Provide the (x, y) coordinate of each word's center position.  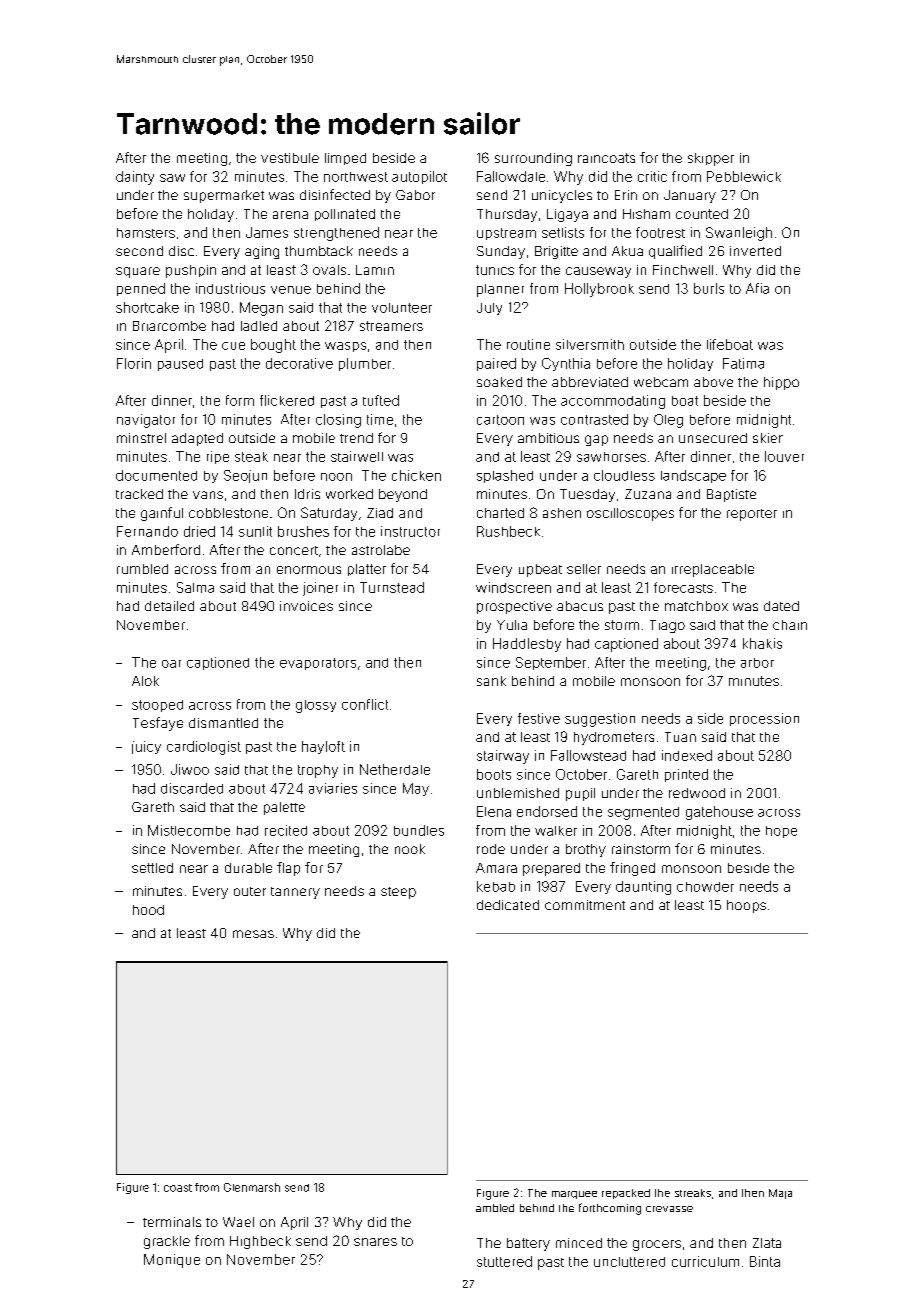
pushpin (191, 271)
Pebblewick (744, 176)
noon (336, 477)
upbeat (540, 570)
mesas (253, 934)
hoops (746, 906)
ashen (562, 513)
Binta (765, 1261)
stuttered (504, 1261)
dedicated (508, 905)
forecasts (683, 587)
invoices (306, 606)
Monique (172, 1261)
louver (784, 456)
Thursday (507, 215)
